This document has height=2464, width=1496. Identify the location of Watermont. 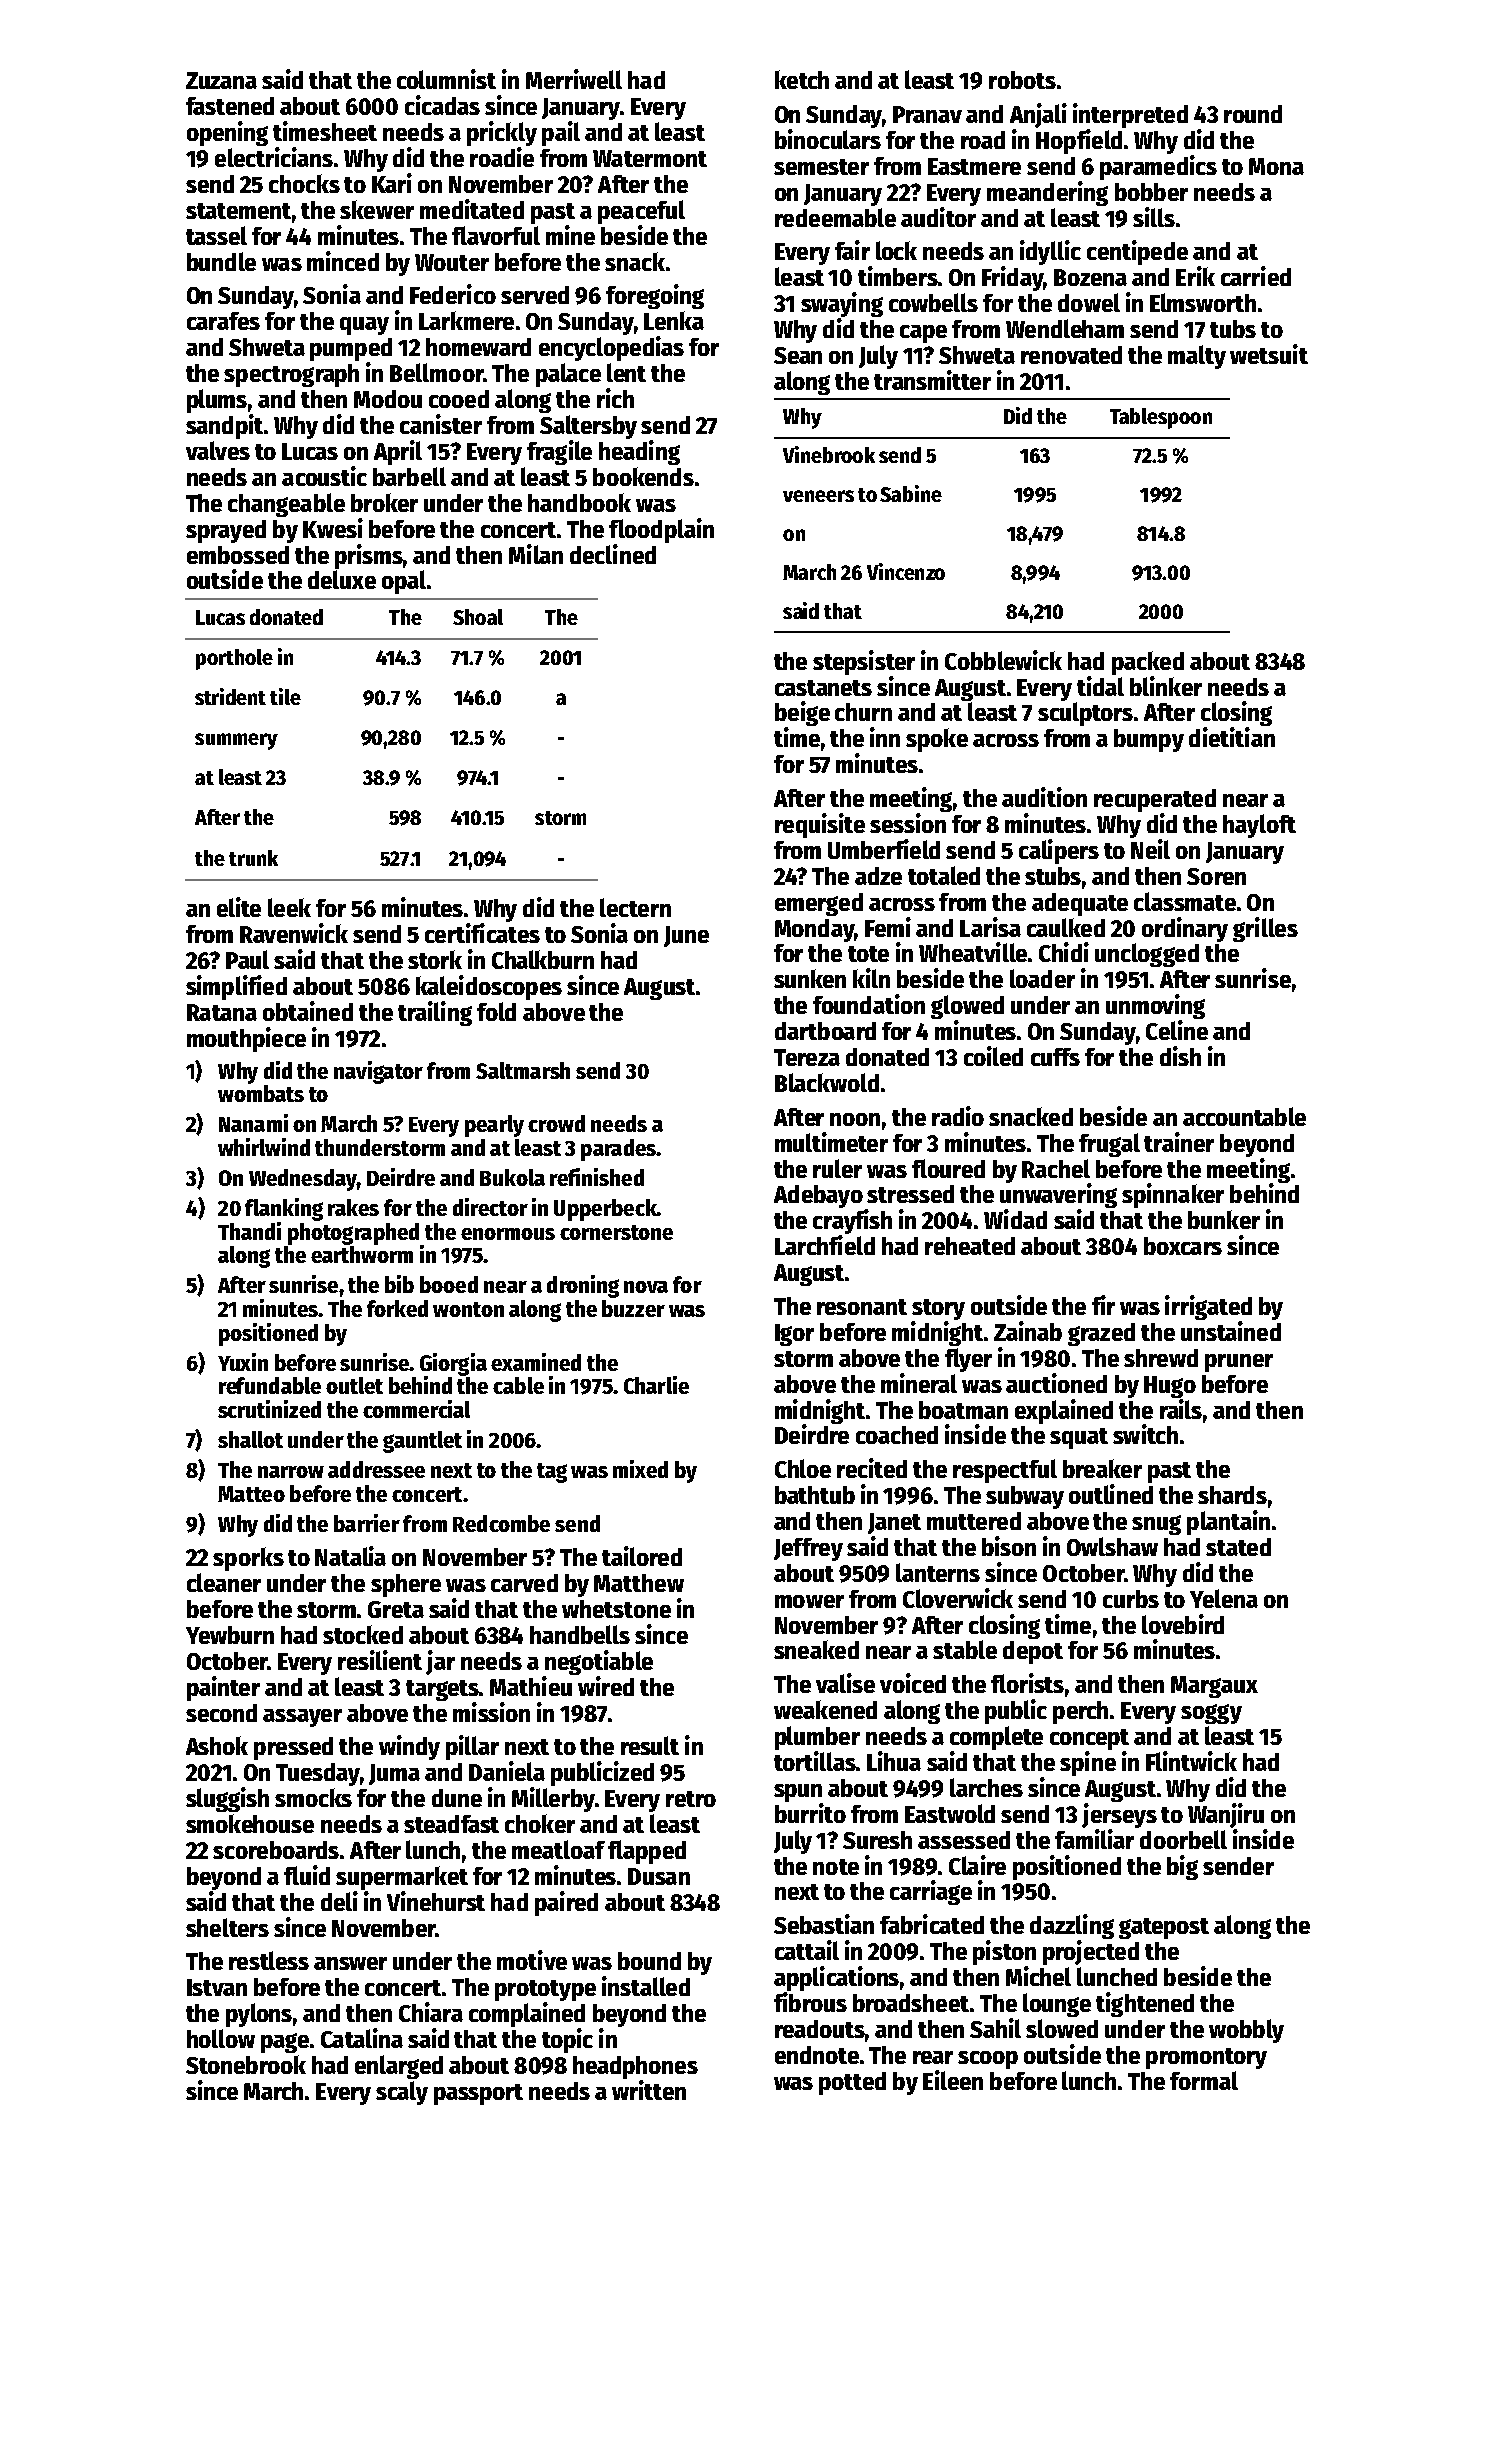
(650, 158).
